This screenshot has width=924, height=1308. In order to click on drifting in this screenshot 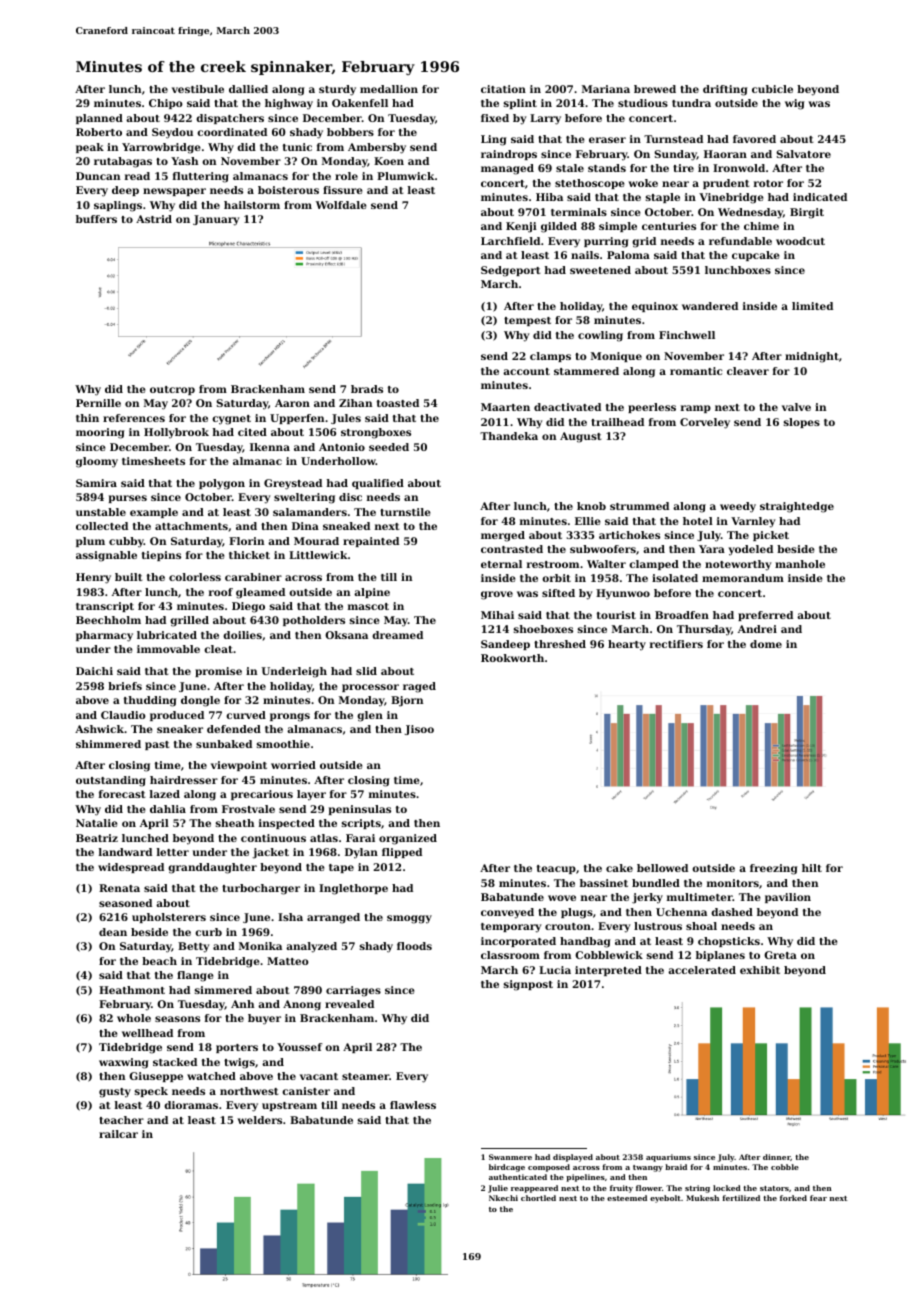, I will do `click(725, 90)`.
